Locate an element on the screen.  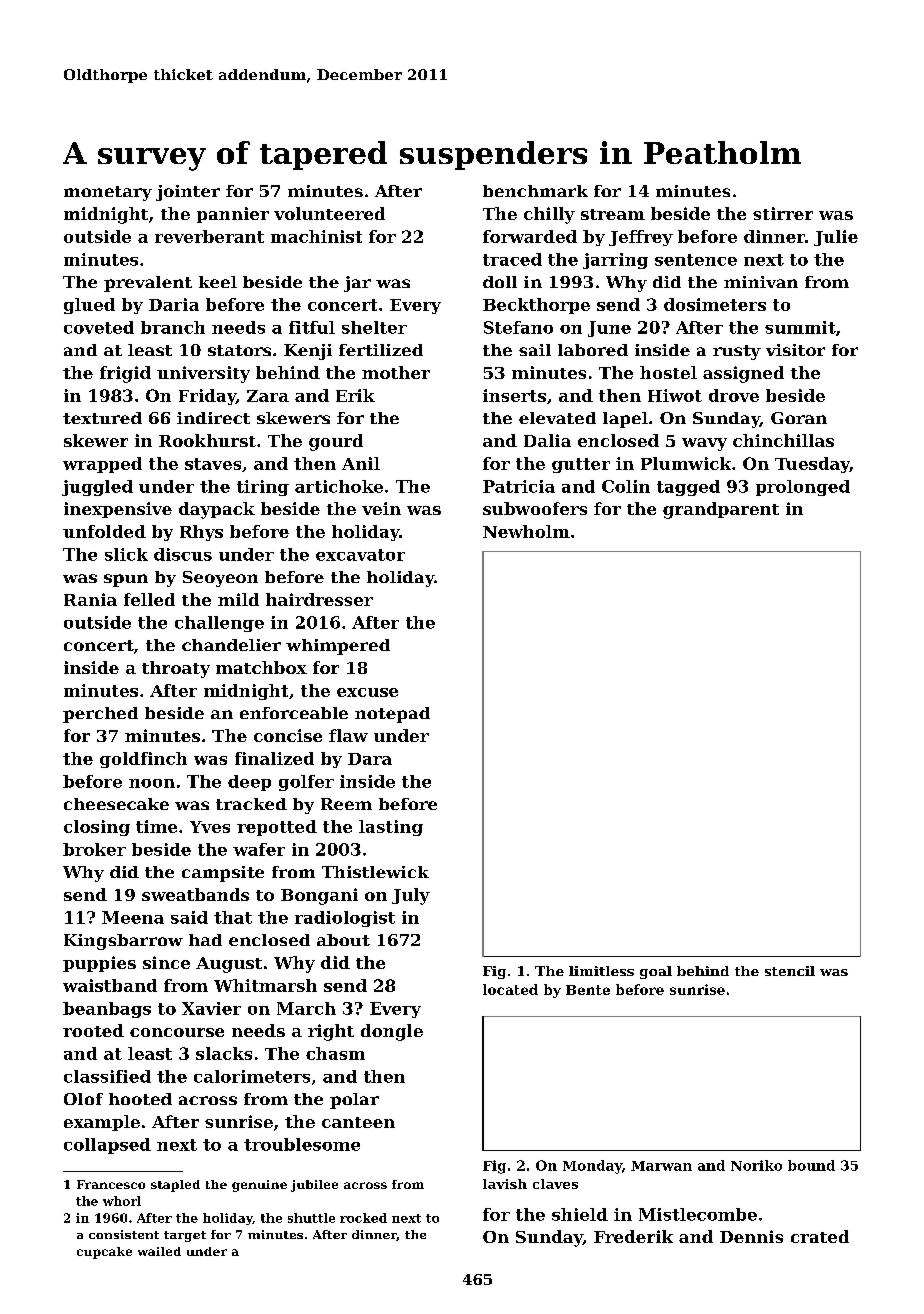
monetary is located at coordinates (108, 193).
